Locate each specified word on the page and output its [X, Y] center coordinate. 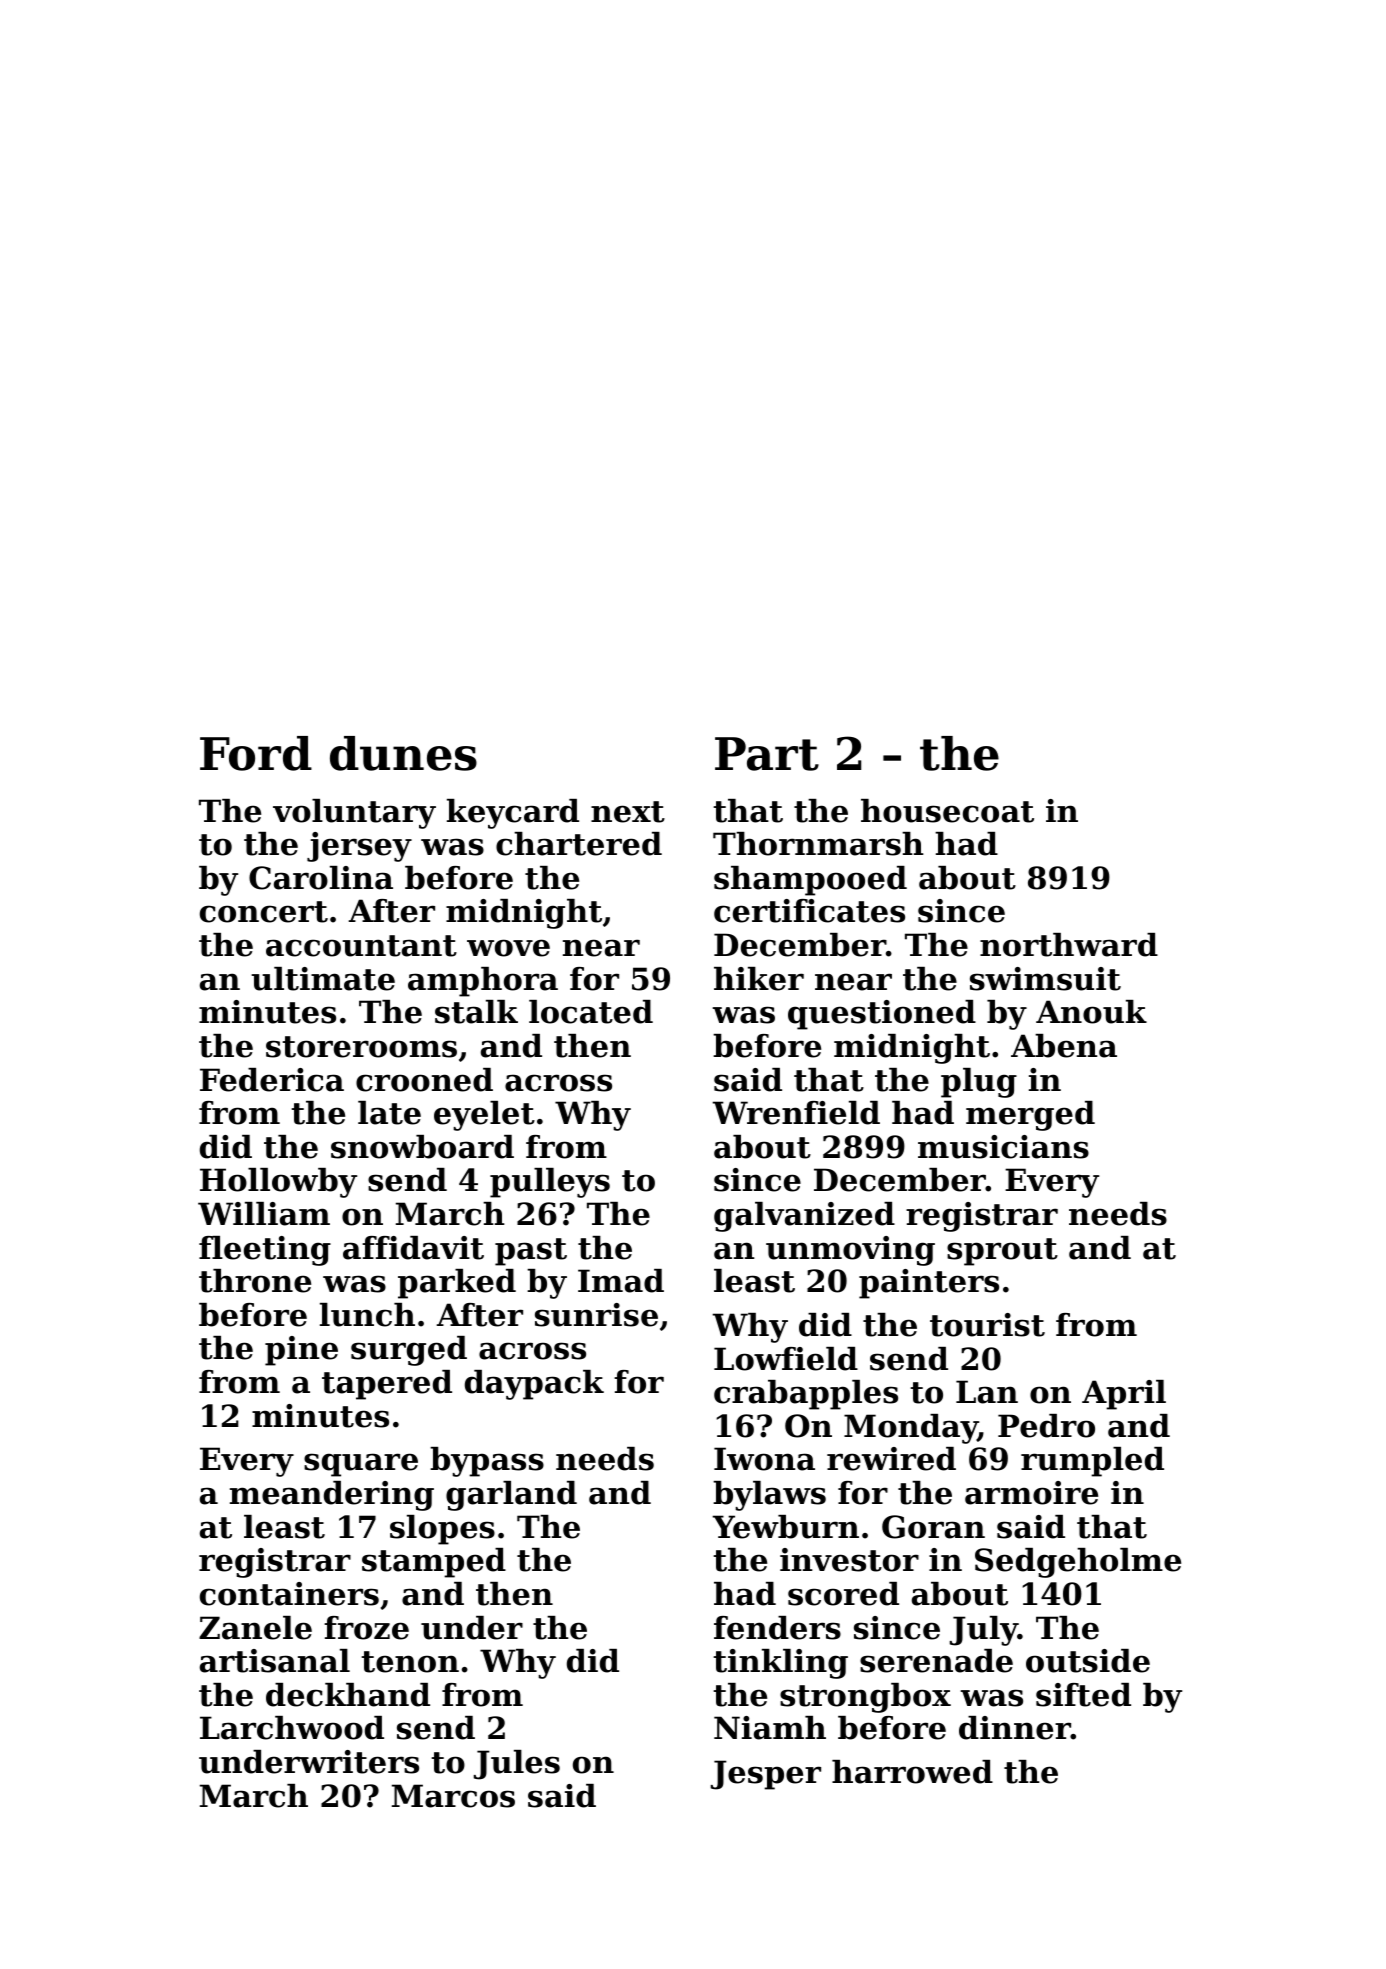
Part [767, 754]
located [591, 1012]
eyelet [484, 1116]
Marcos [453, 1796]
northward [1069, 945]
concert [264, 912]
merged [1030, 1116]
